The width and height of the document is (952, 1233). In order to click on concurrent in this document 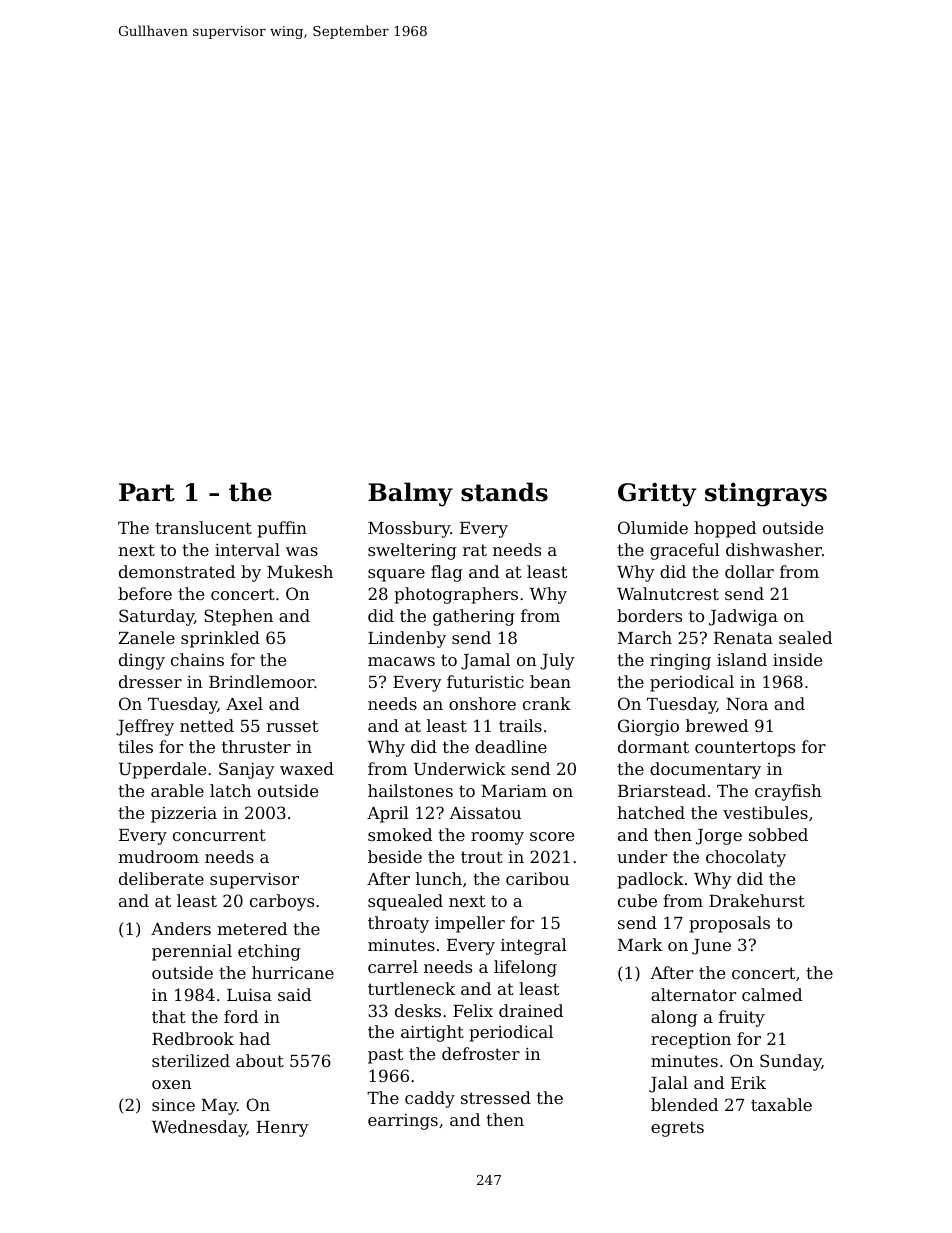, I will do `click(219, 835)`.
